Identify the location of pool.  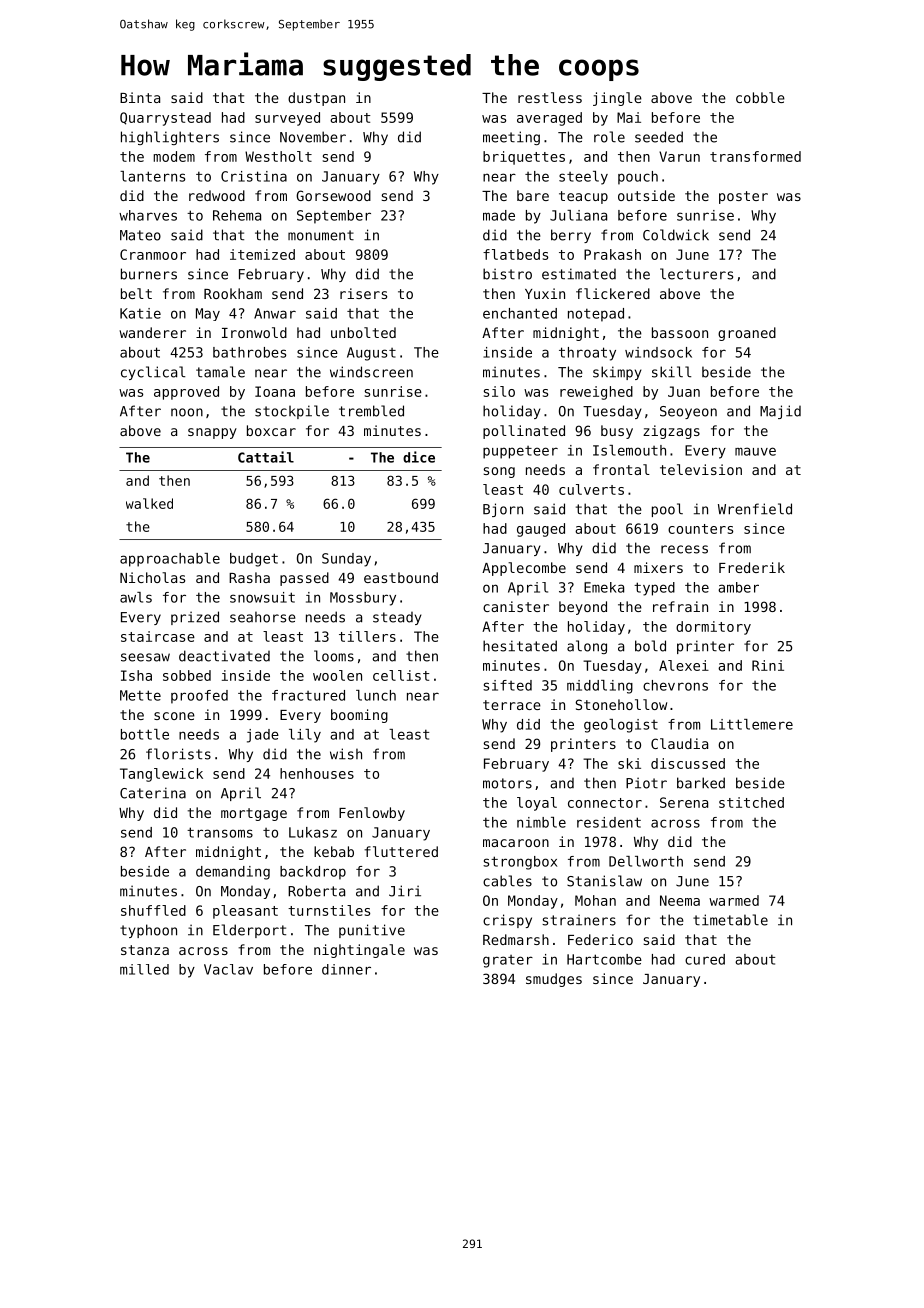
(667, 510).
